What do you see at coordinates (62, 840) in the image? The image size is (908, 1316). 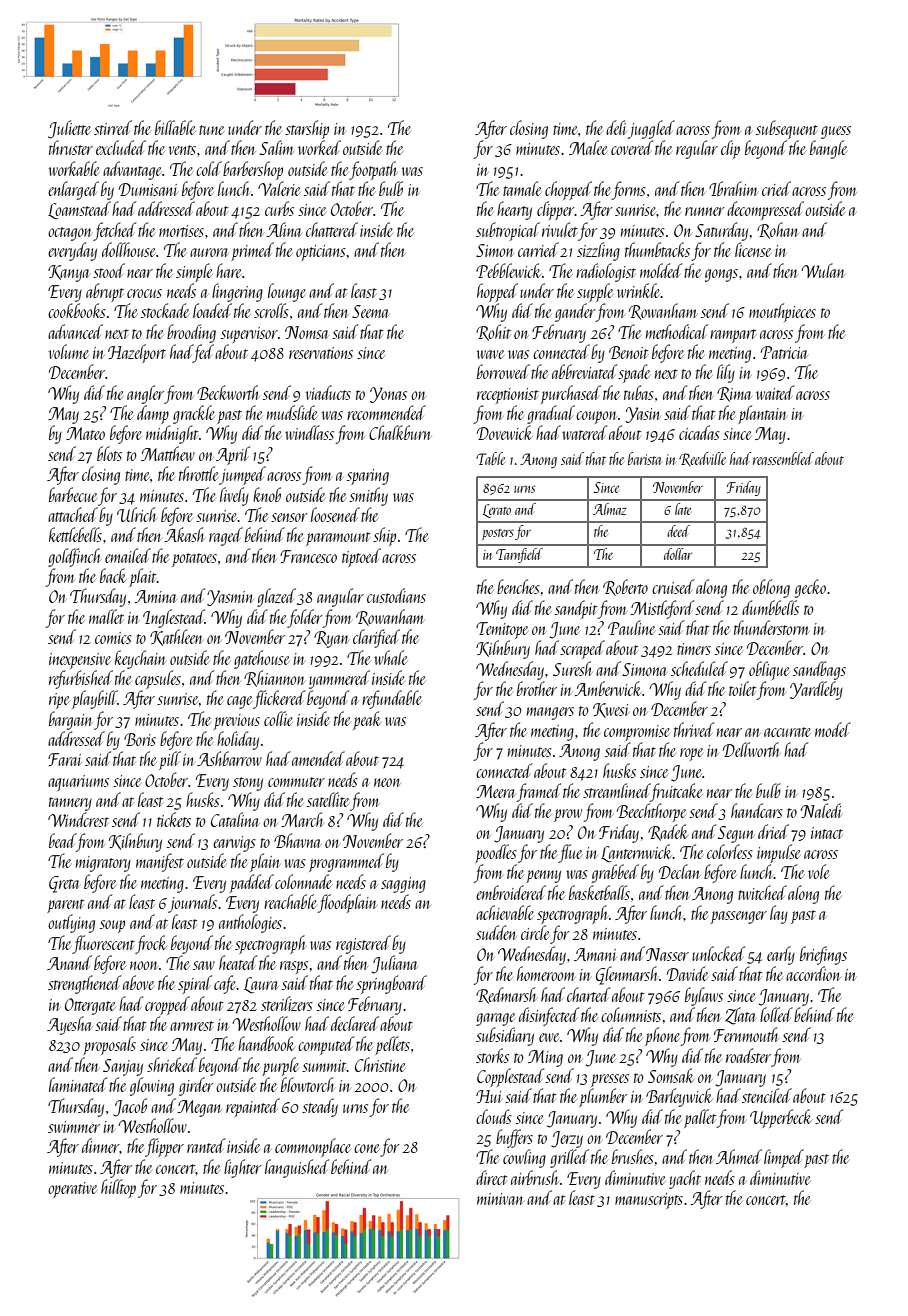 I see `bead` at bounding box center [62, 840].
